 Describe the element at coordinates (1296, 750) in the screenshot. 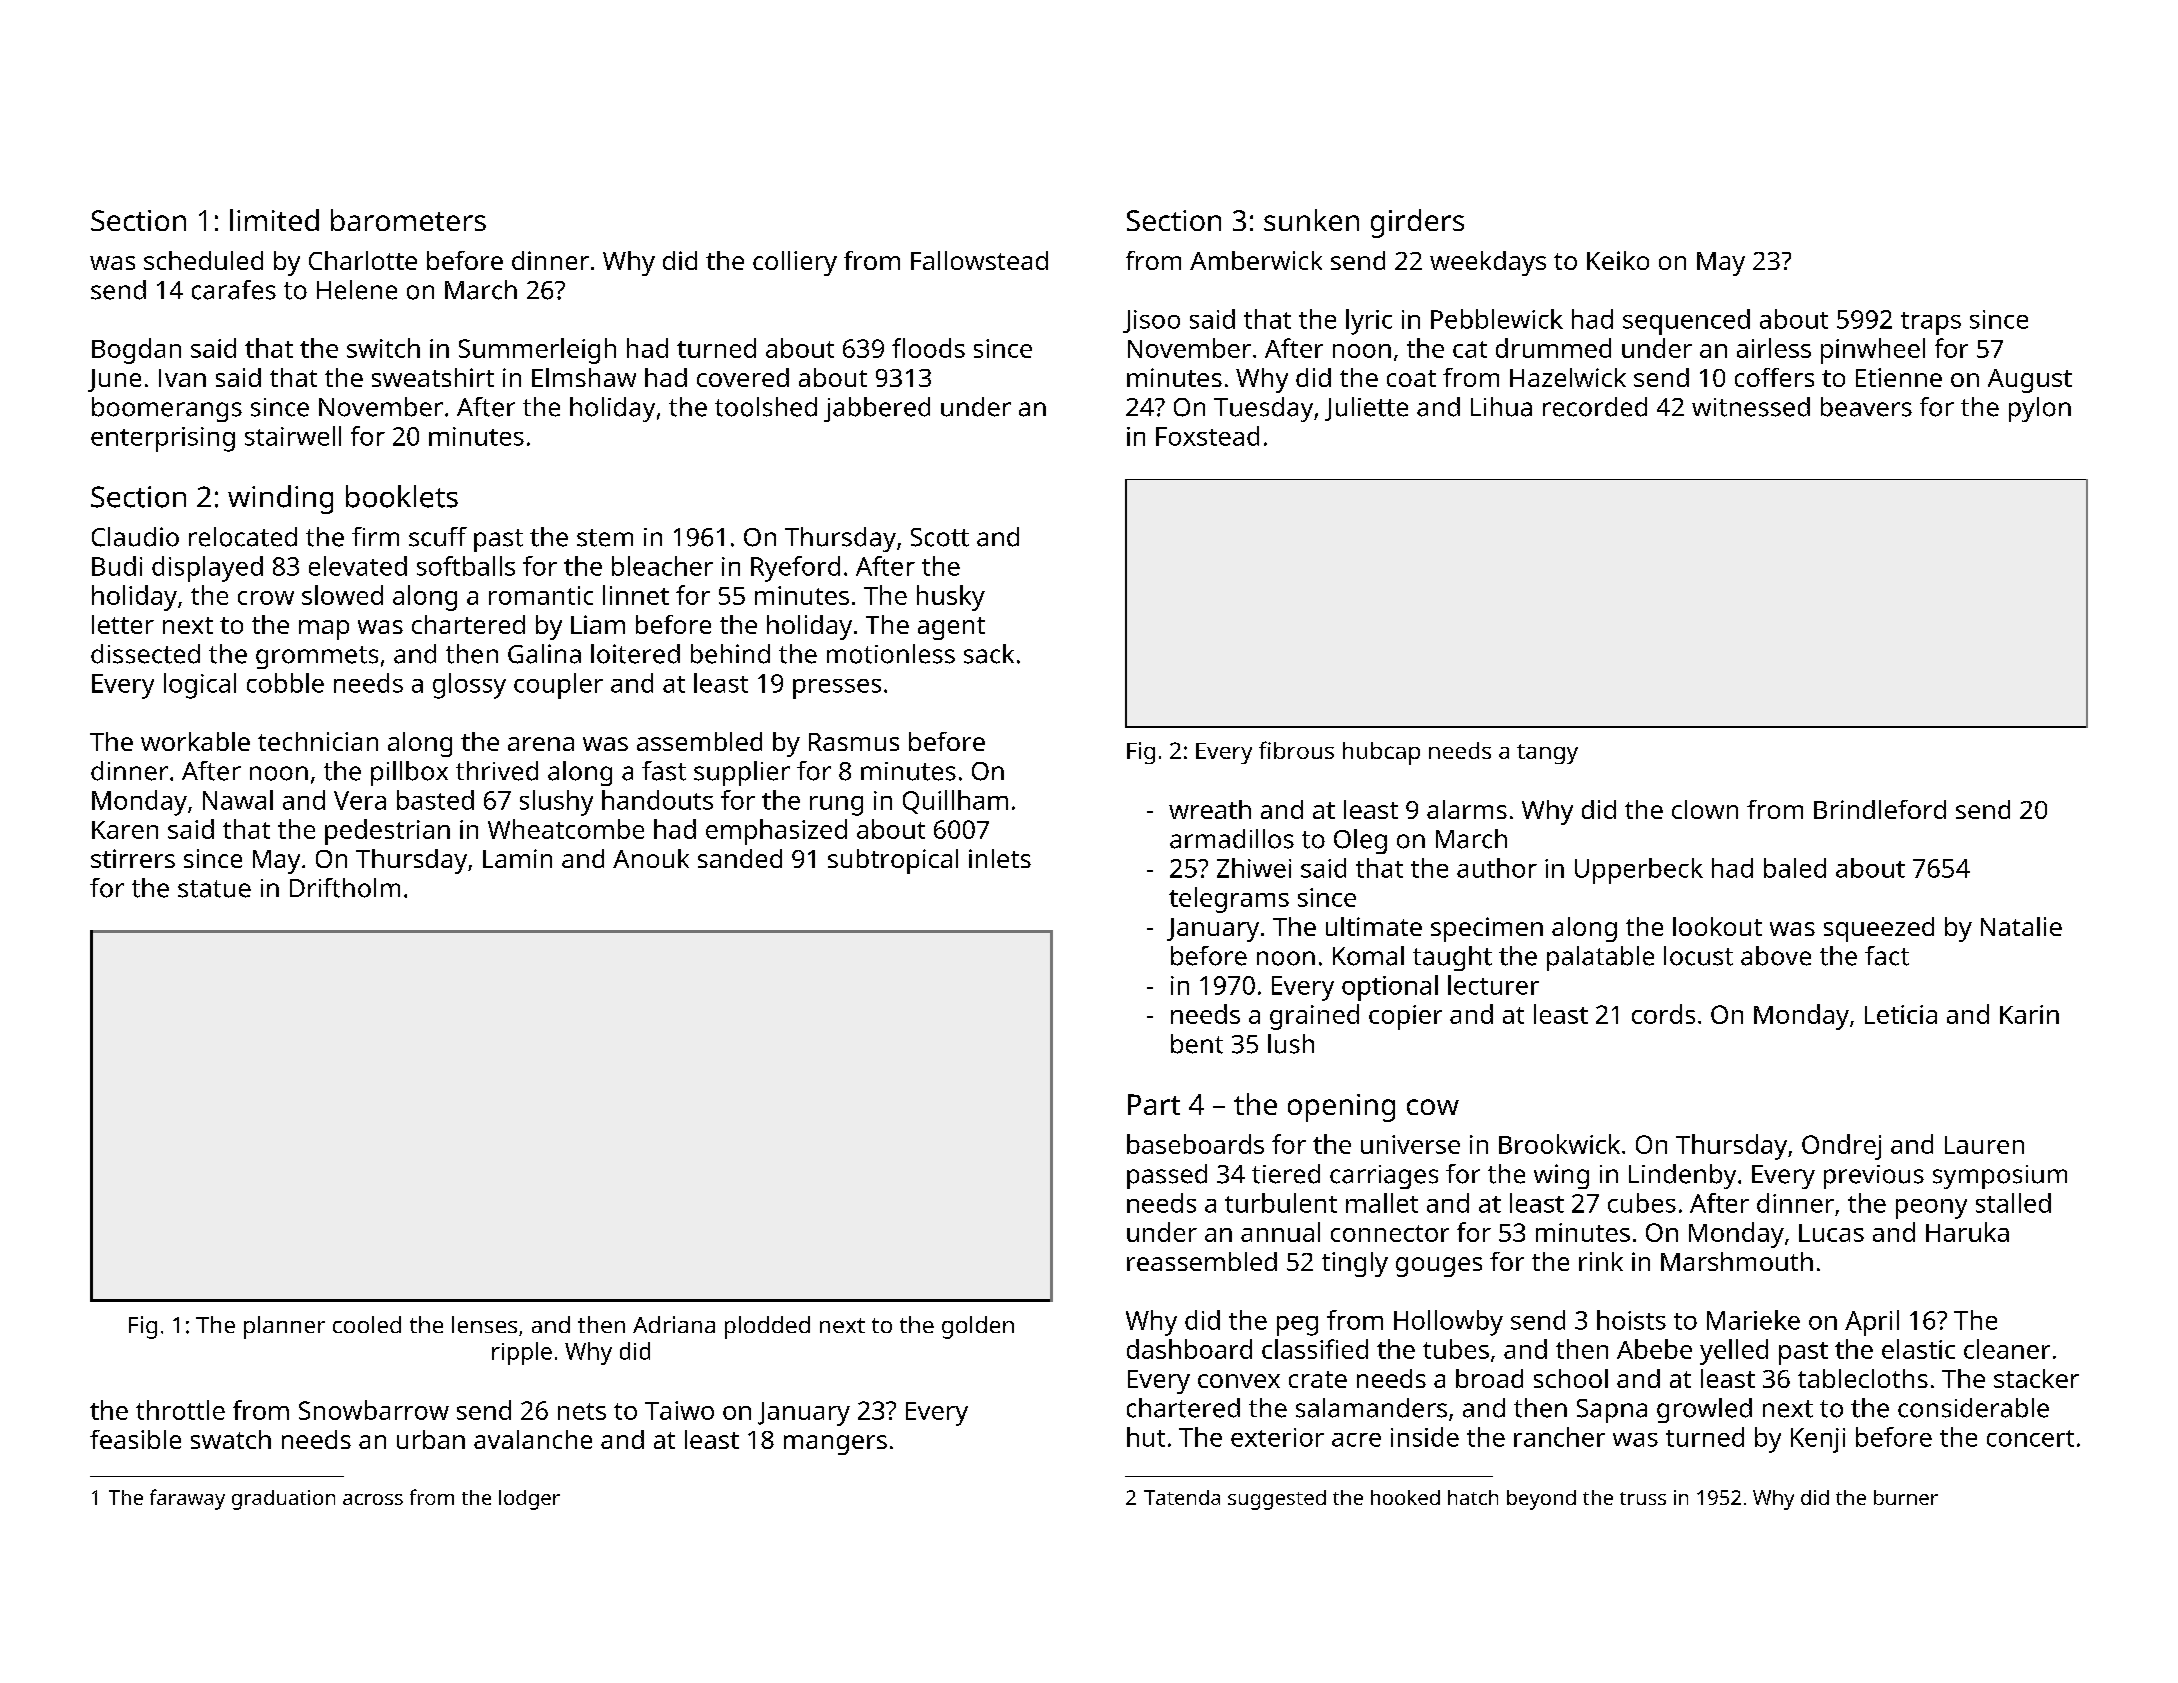

I see `fibrous` at that location.
